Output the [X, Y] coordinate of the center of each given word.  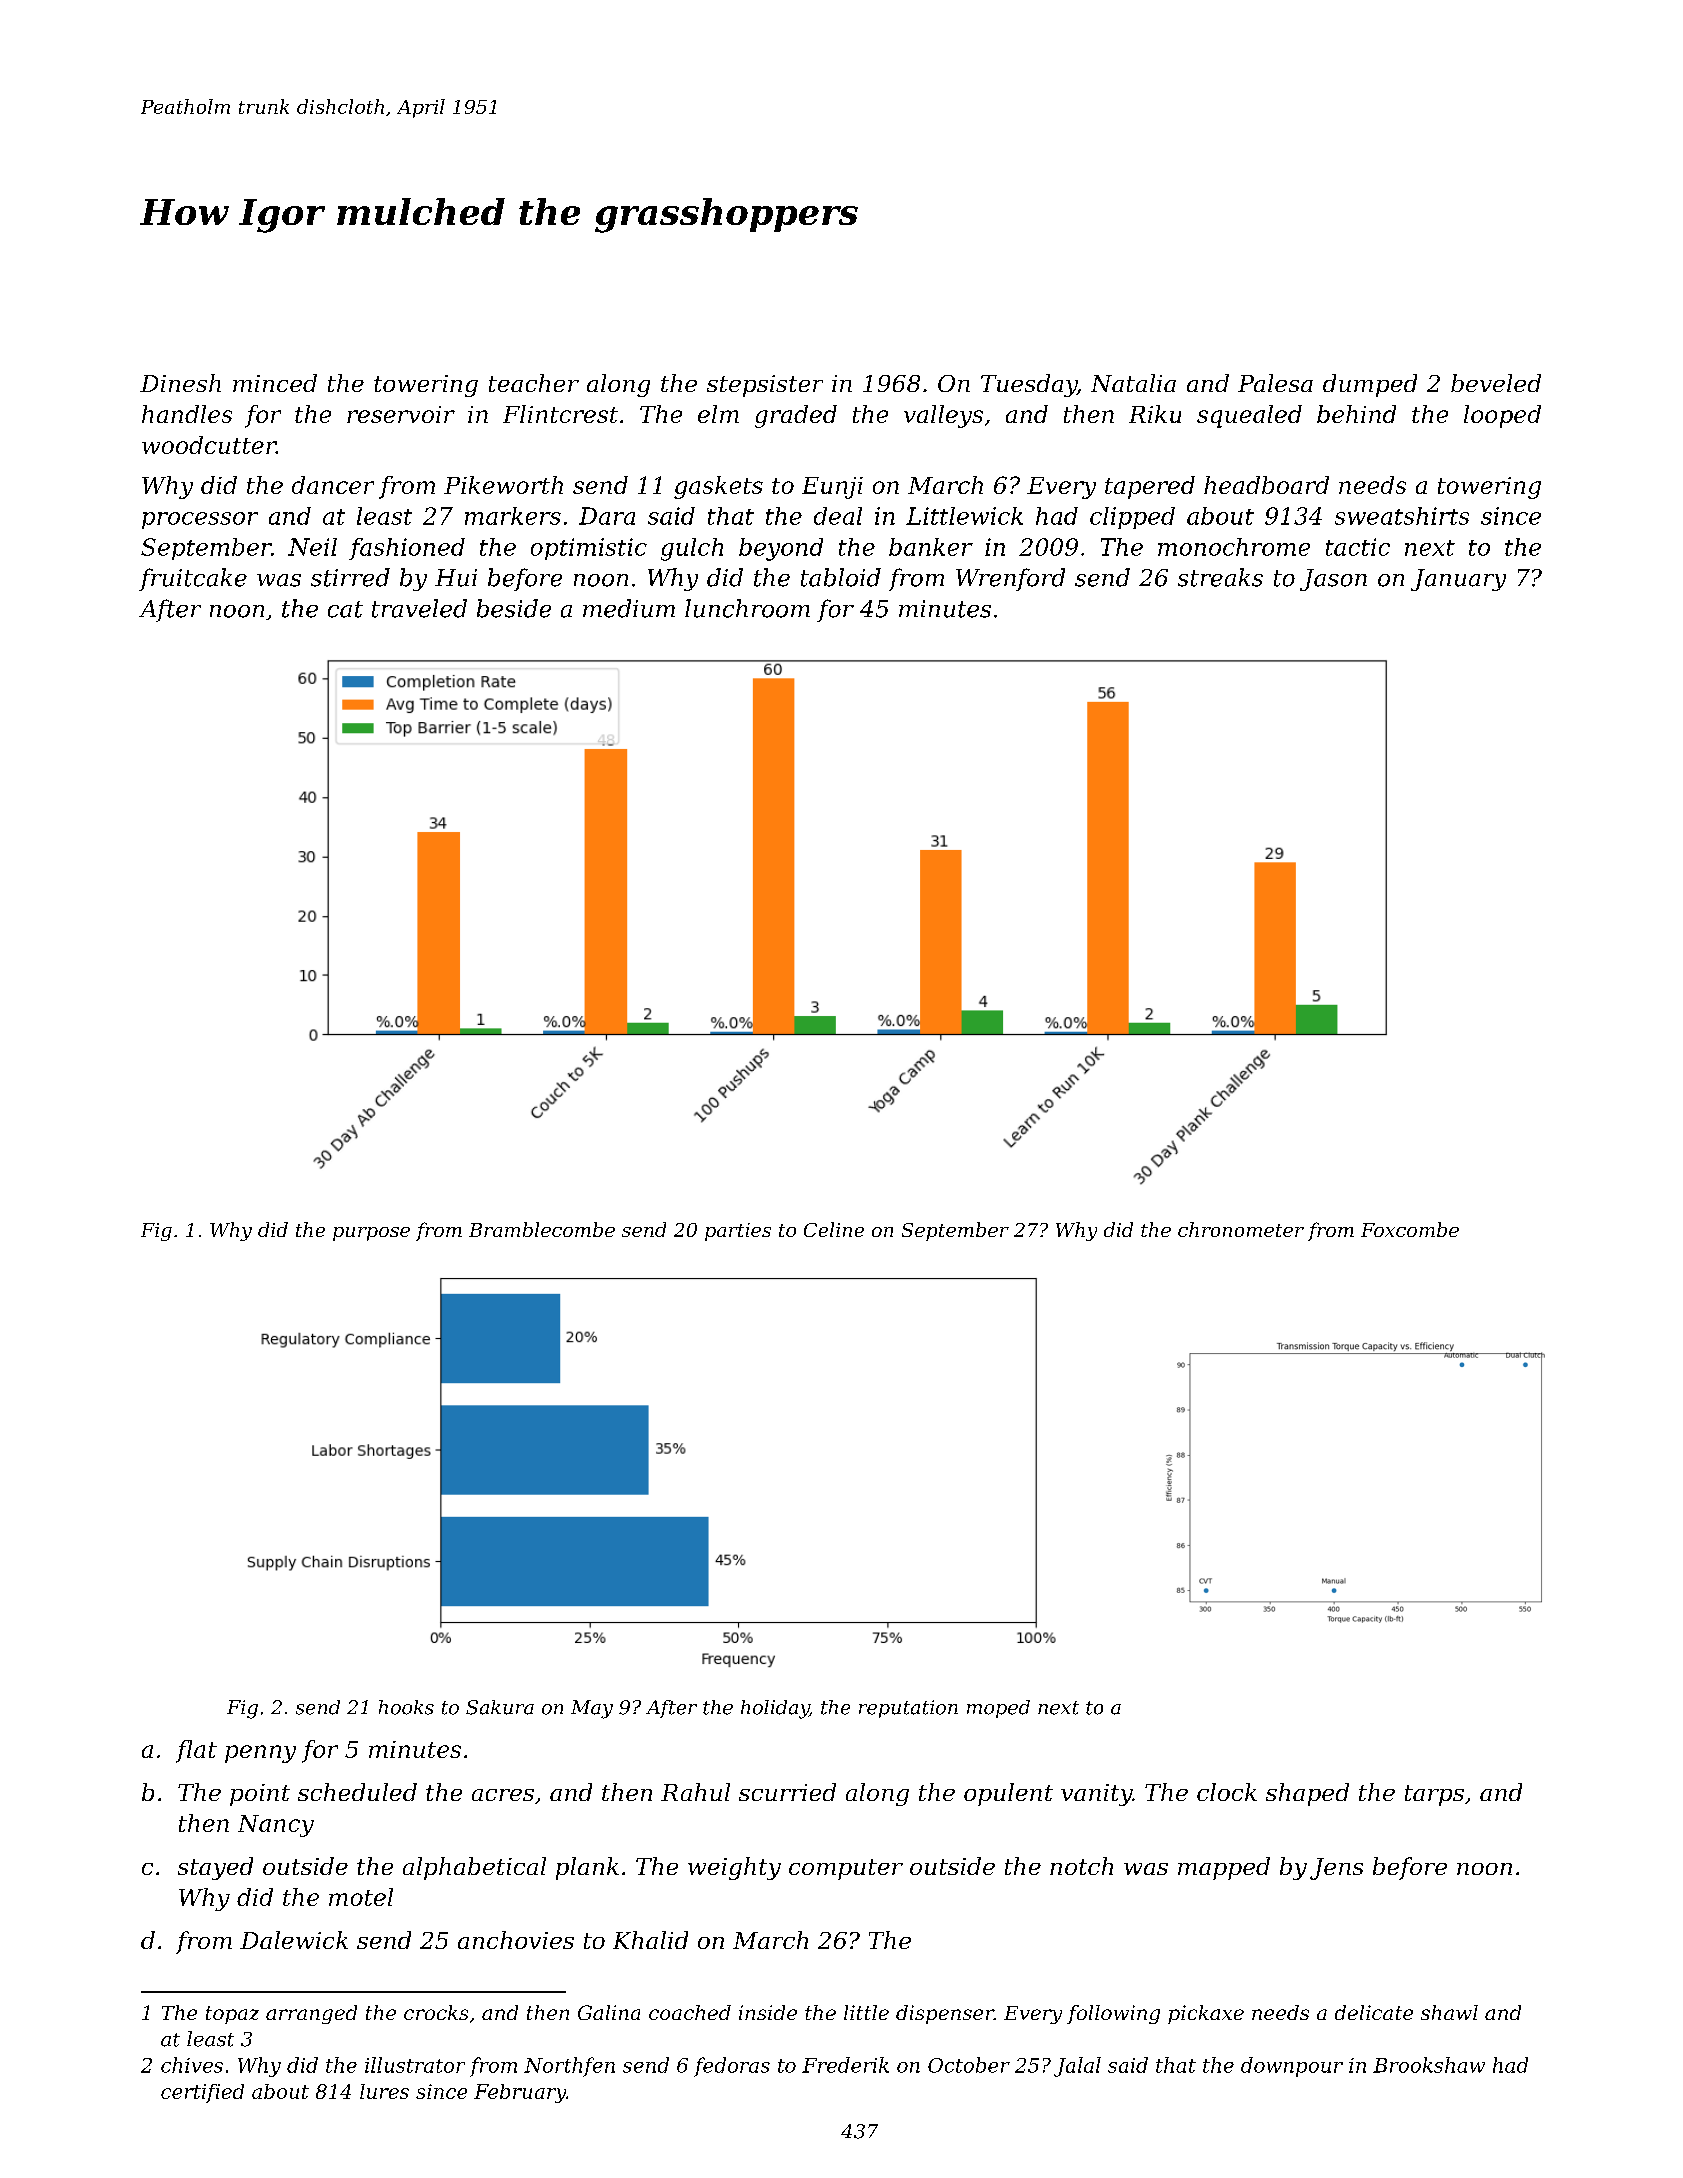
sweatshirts [1402, 516]
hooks [406, 1707]
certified [202, 2093]
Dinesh [180, 383]
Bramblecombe [542, 1229]
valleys [943, 416]
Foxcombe [1410, 1229]
